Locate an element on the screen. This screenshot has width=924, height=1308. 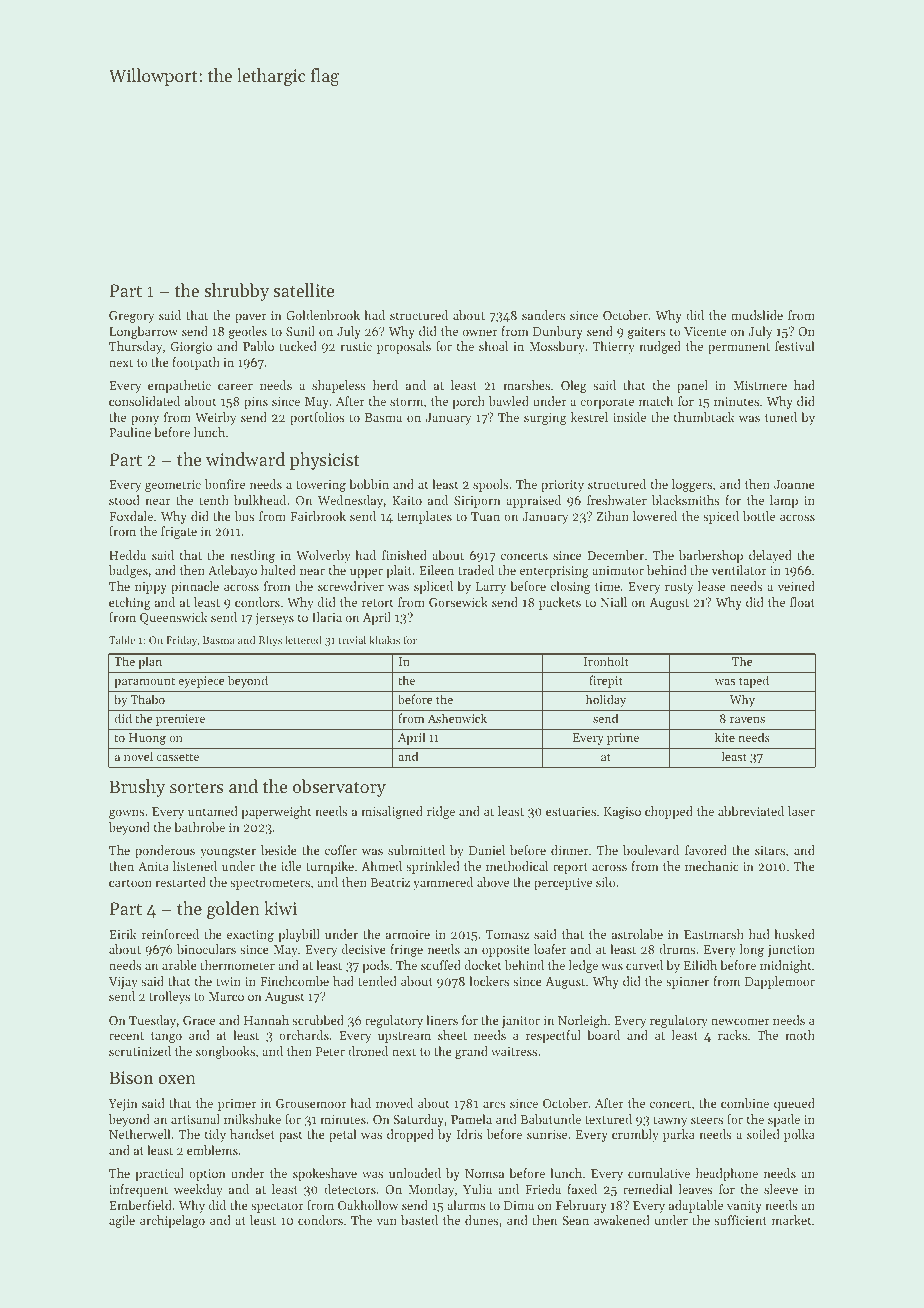
option is located at coordinates (207, 1175).
